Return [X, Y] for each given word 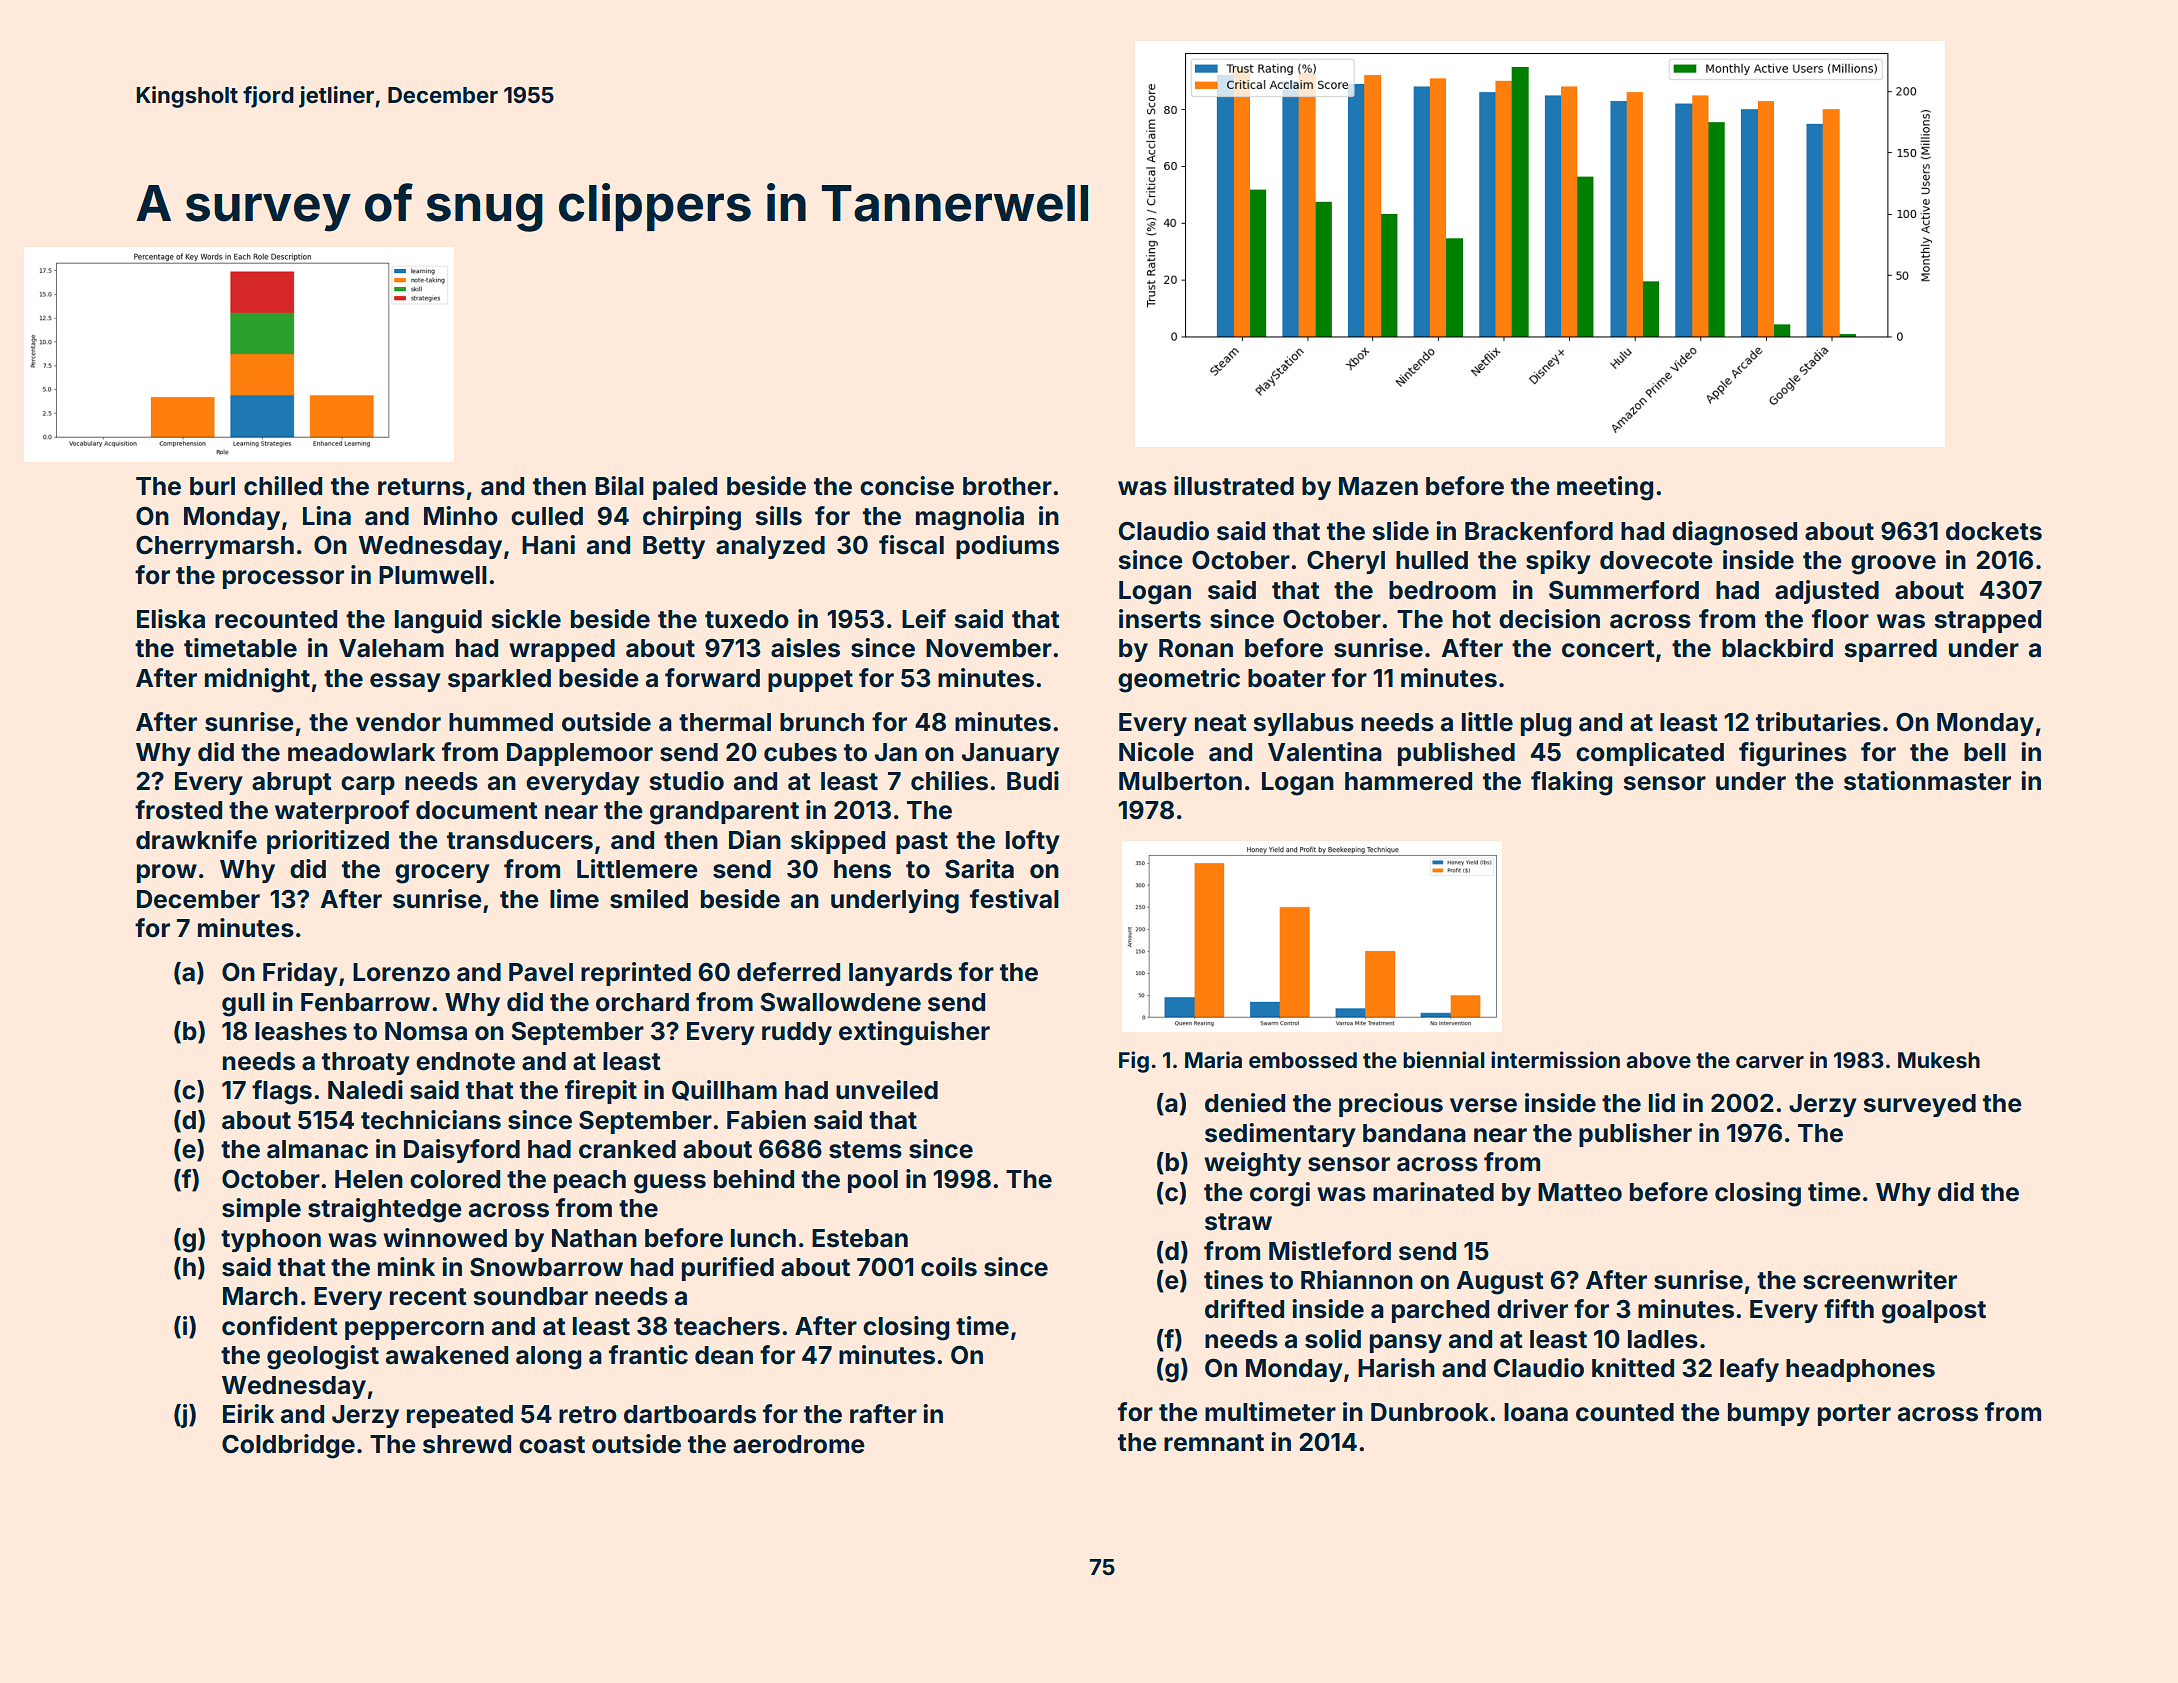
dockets [1994, 531]
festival [1014, 899]
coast [552, 1445]
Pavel [541, 972]
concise [907, 486]
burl [212, 486]
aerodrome [799, 1444]
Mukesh [1939, 1060]
